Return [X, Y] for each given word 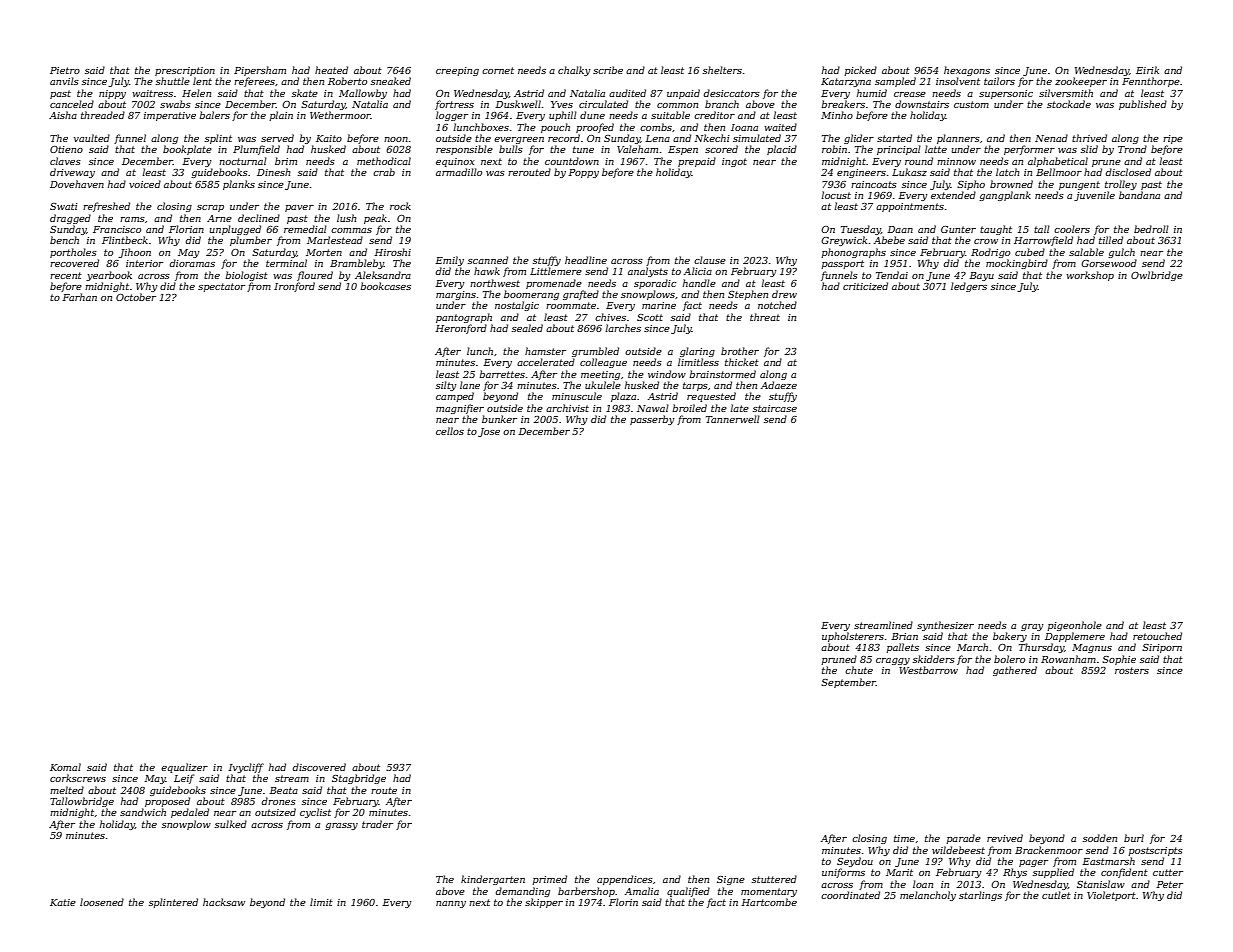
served [277, 138]
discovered [319, 767]
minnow [956, 161]
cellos [450, 431]
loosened [102, 902]
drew [784, 294]
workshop [1090, 276]
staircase [775, 408]
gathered [1015, 671]
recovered [74, 263]
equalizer [184, 768]
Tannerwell [733, 419]
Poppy [584, 173]
